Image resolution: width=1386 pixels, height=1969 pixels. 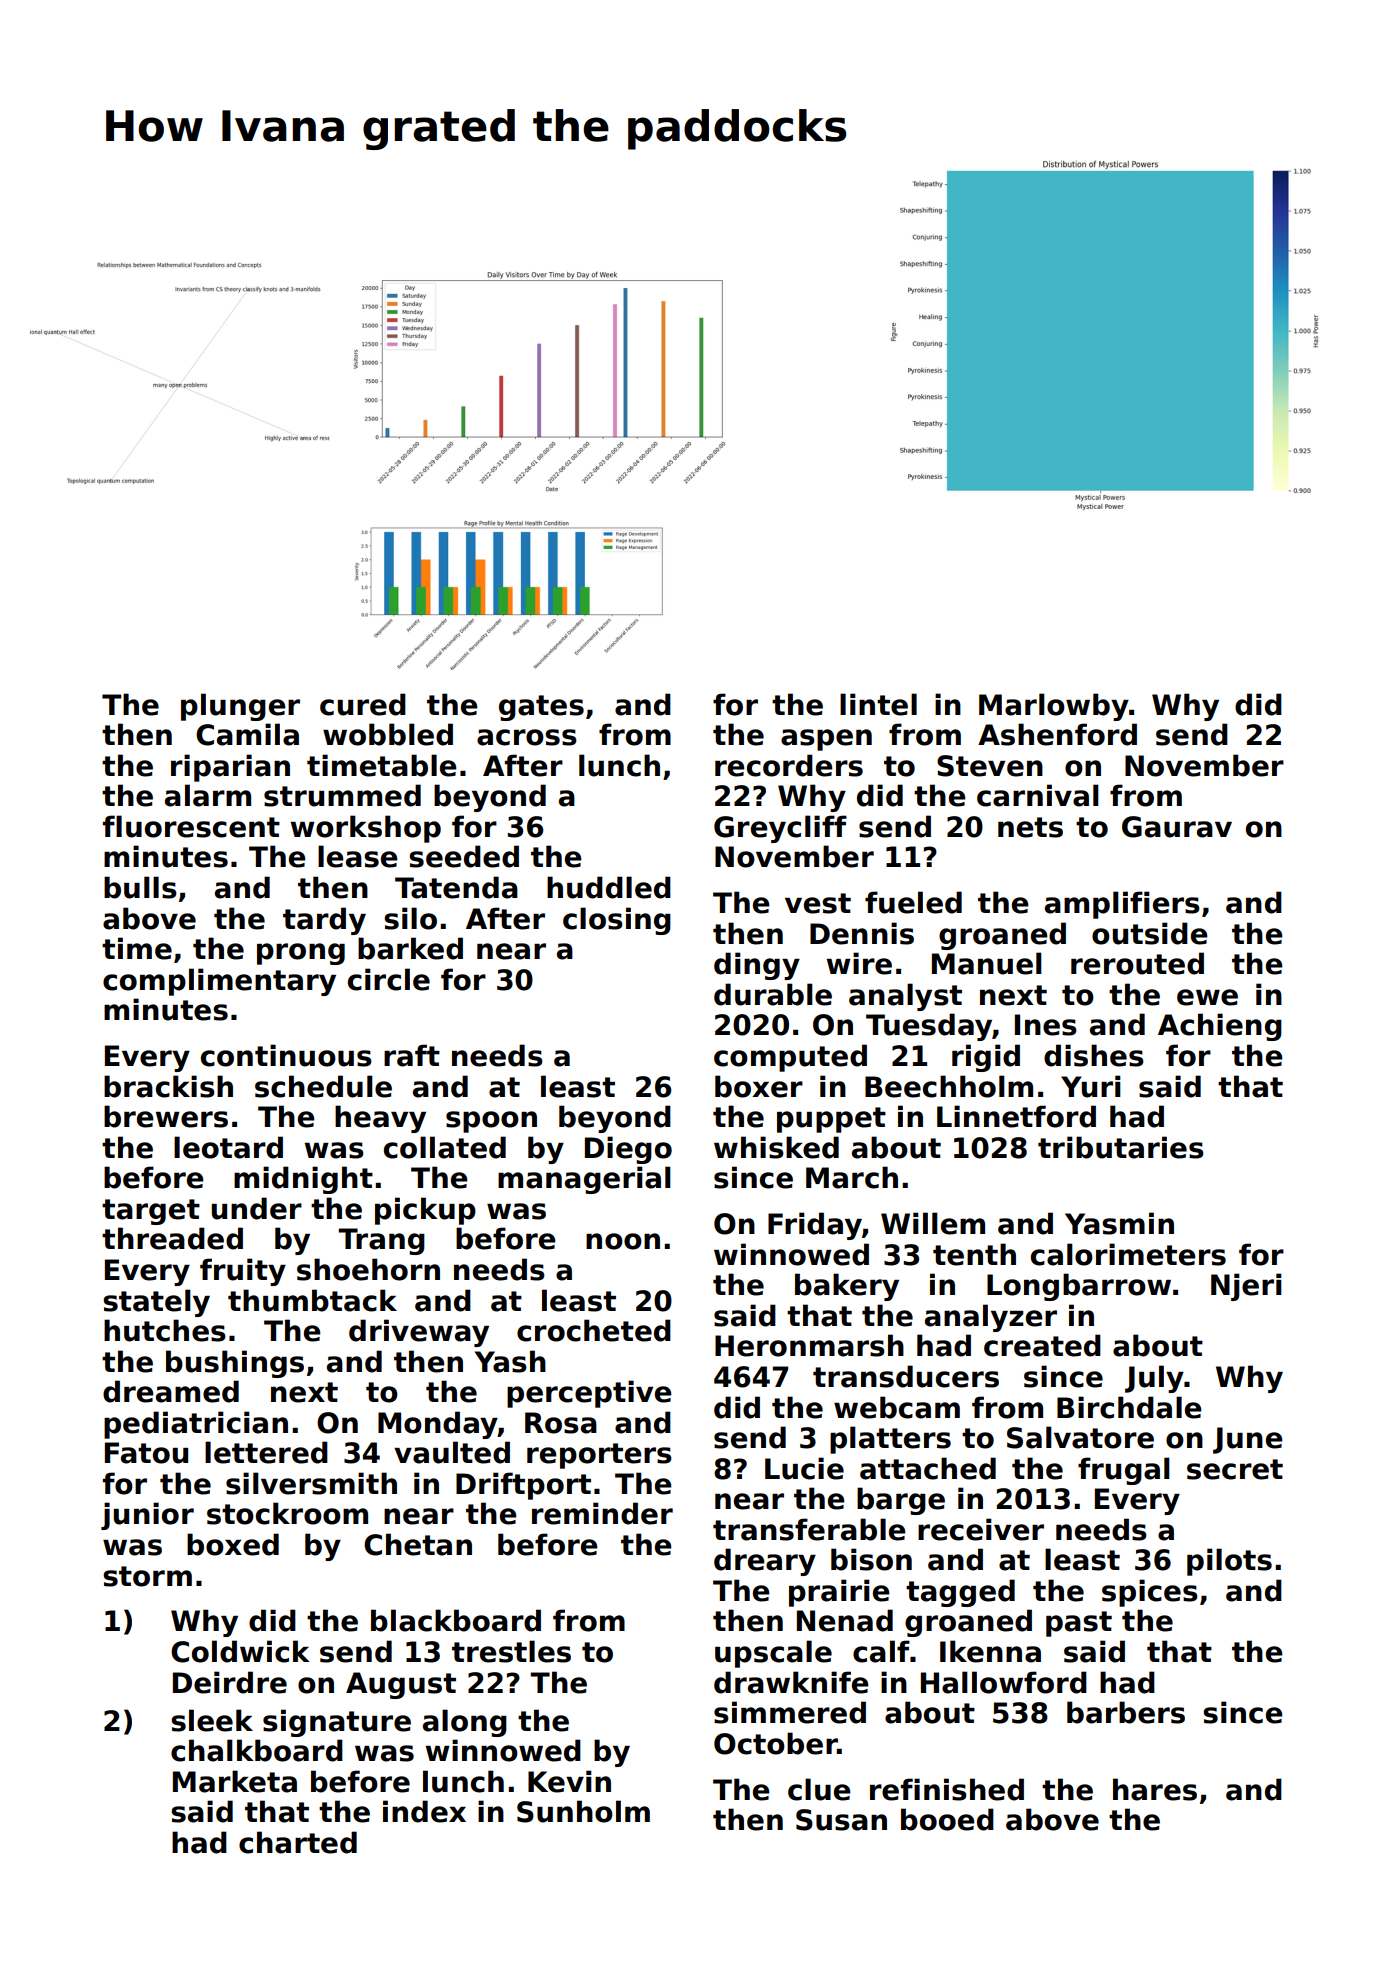 I want to click on Chetan, so click(x=418, y=1544).
